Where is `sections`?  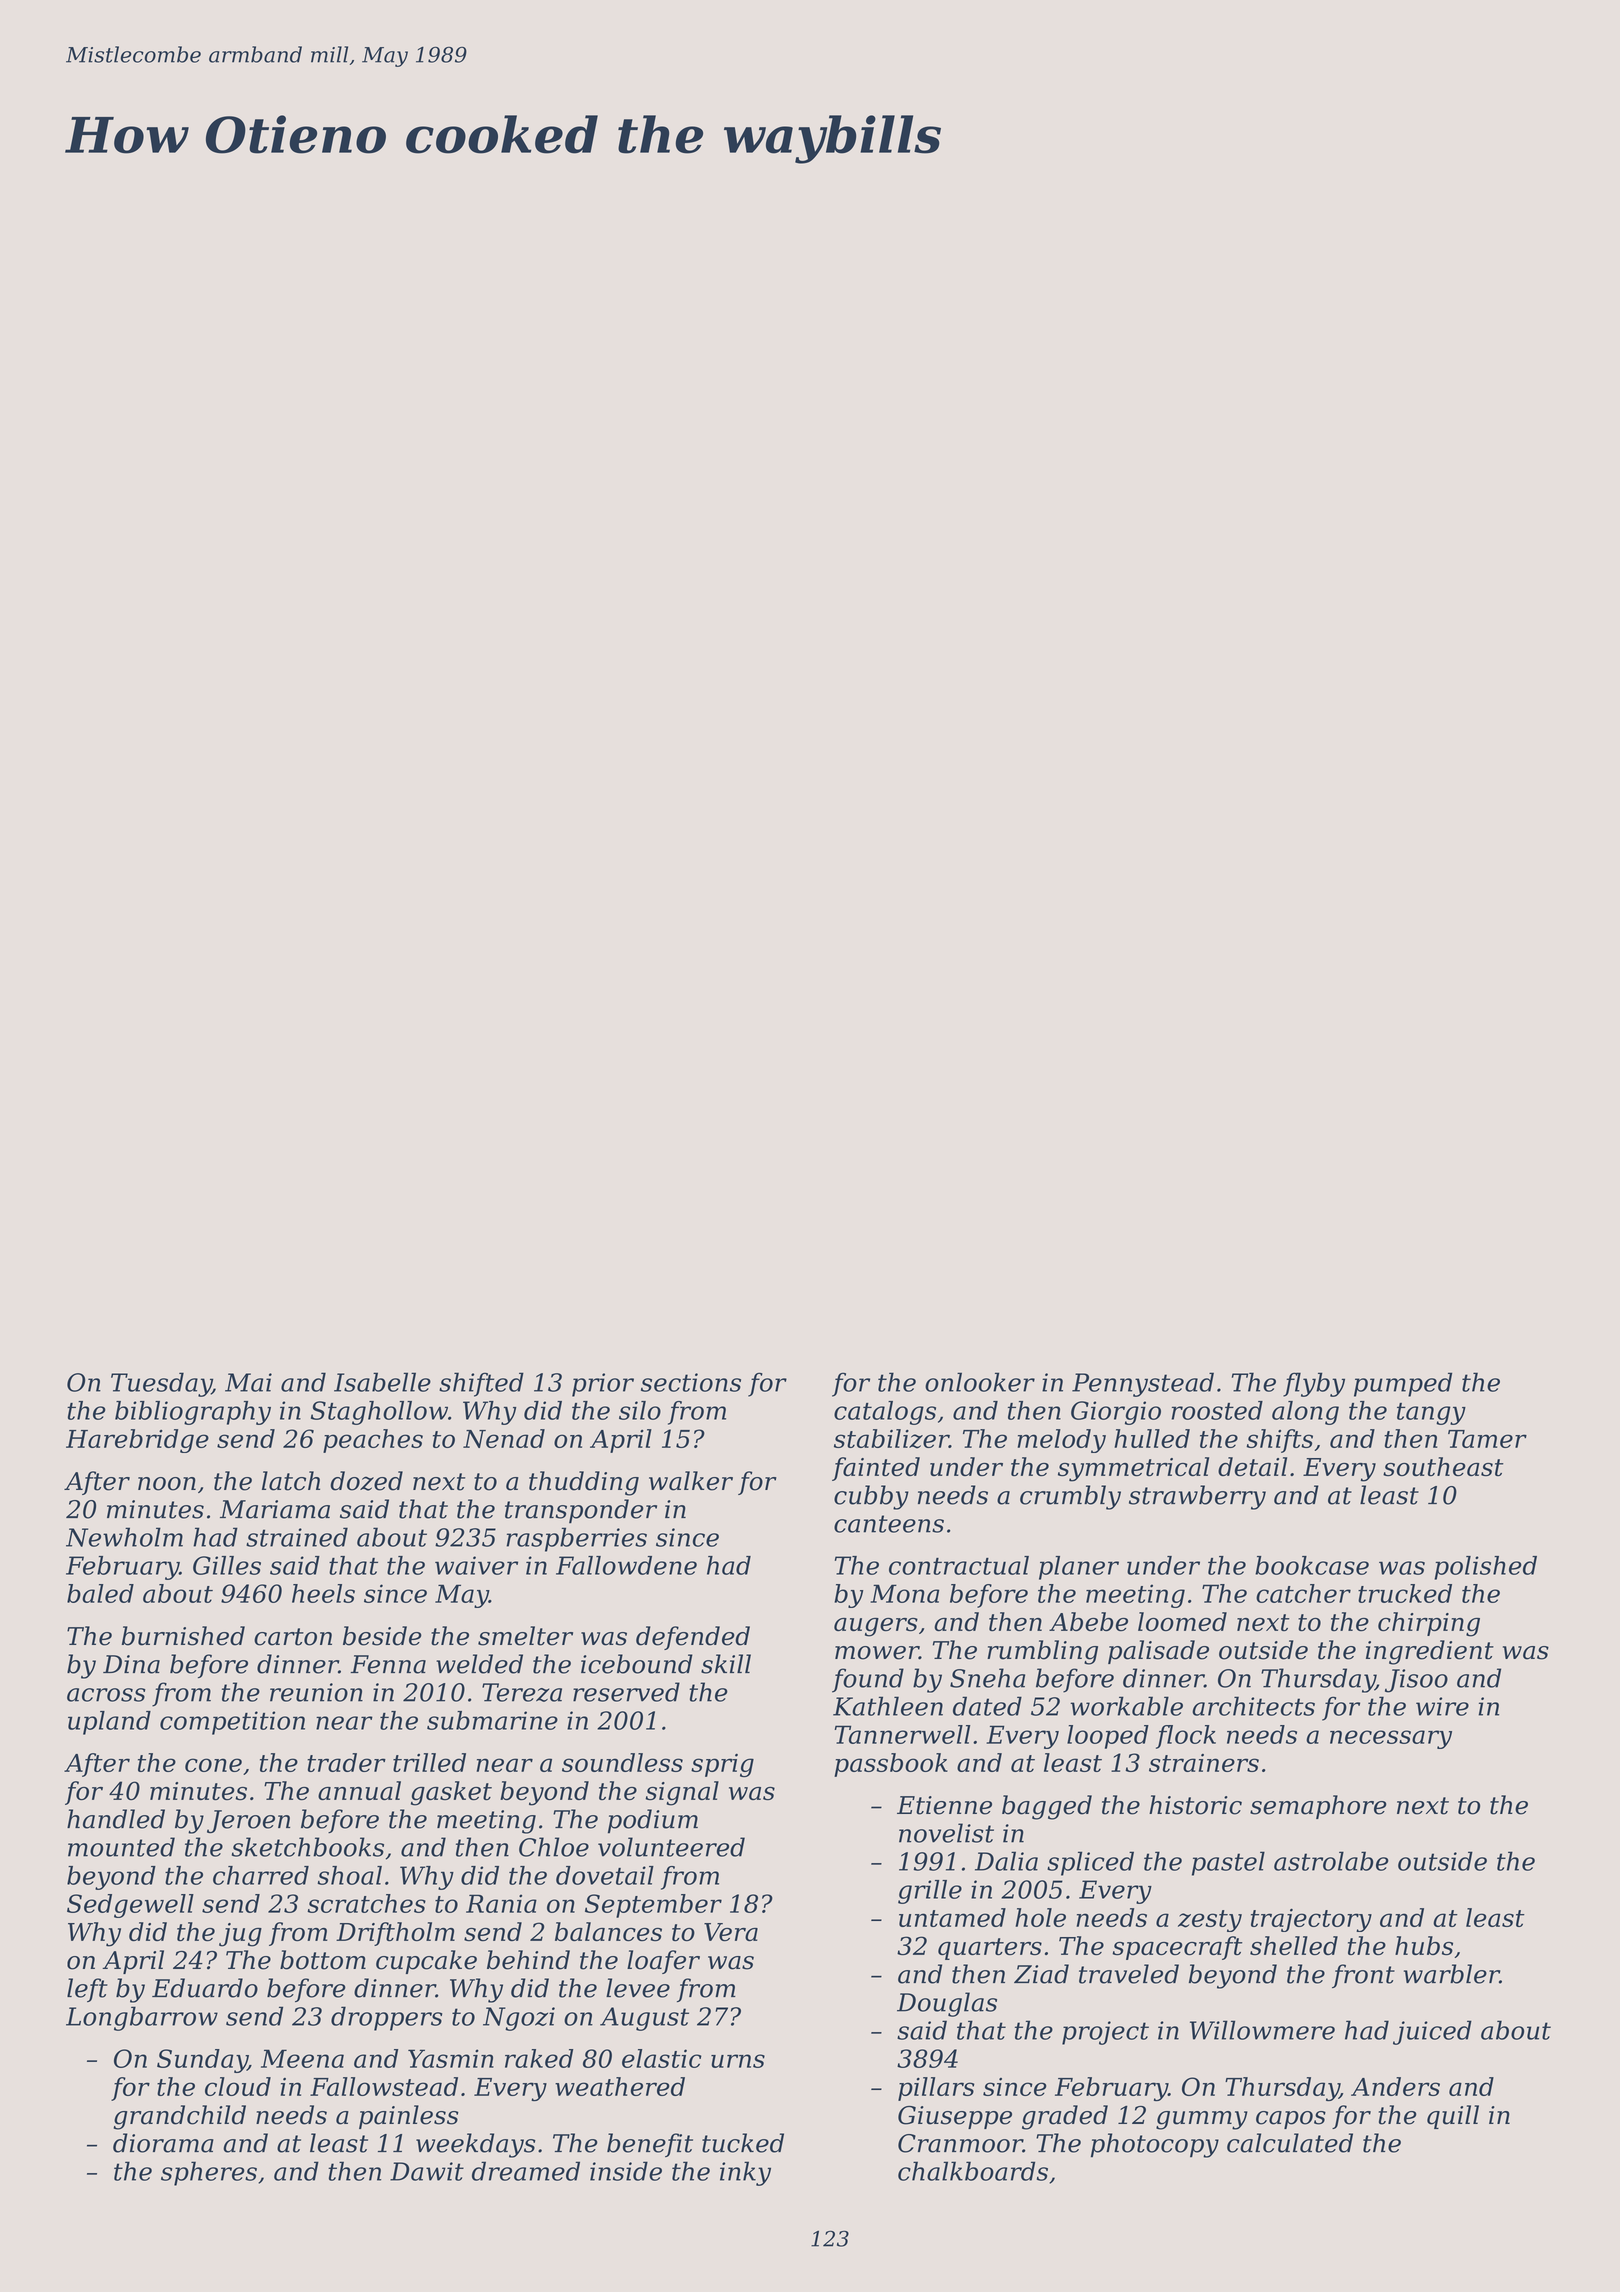 sections is located at coordinates (691, 1382).
